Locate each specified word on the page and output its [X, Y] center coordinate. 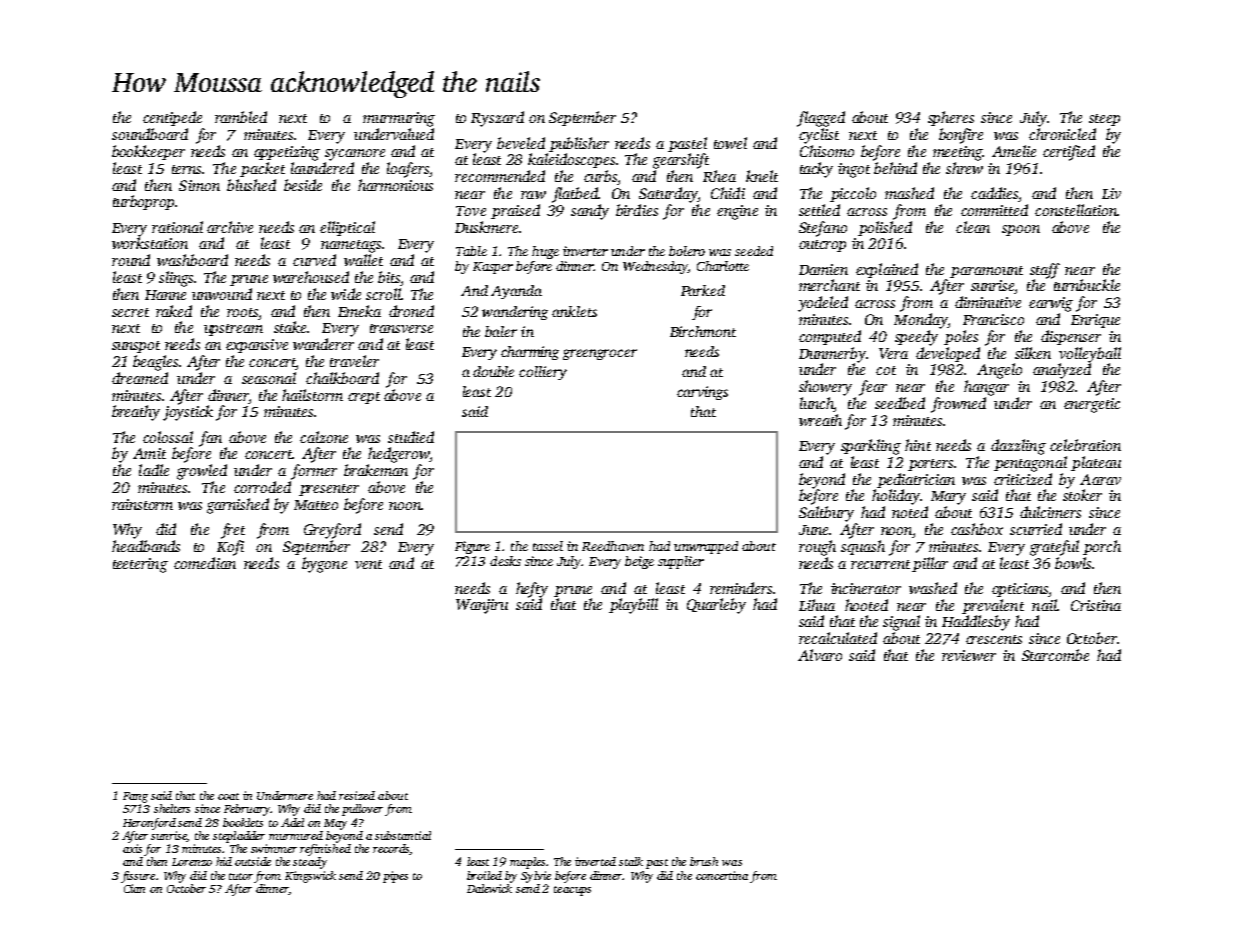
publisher [579, 144]
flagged [821, 119]
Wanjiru [482, 606]
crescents [994, 639]
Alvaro [820, 655]
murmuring [399, 119]
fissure [138, 877]
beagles [156, 363]
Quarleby [716, 606]
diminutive [988, 302]
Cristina [1096, 605]
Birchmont [703, 331]
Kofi [230, 548]
